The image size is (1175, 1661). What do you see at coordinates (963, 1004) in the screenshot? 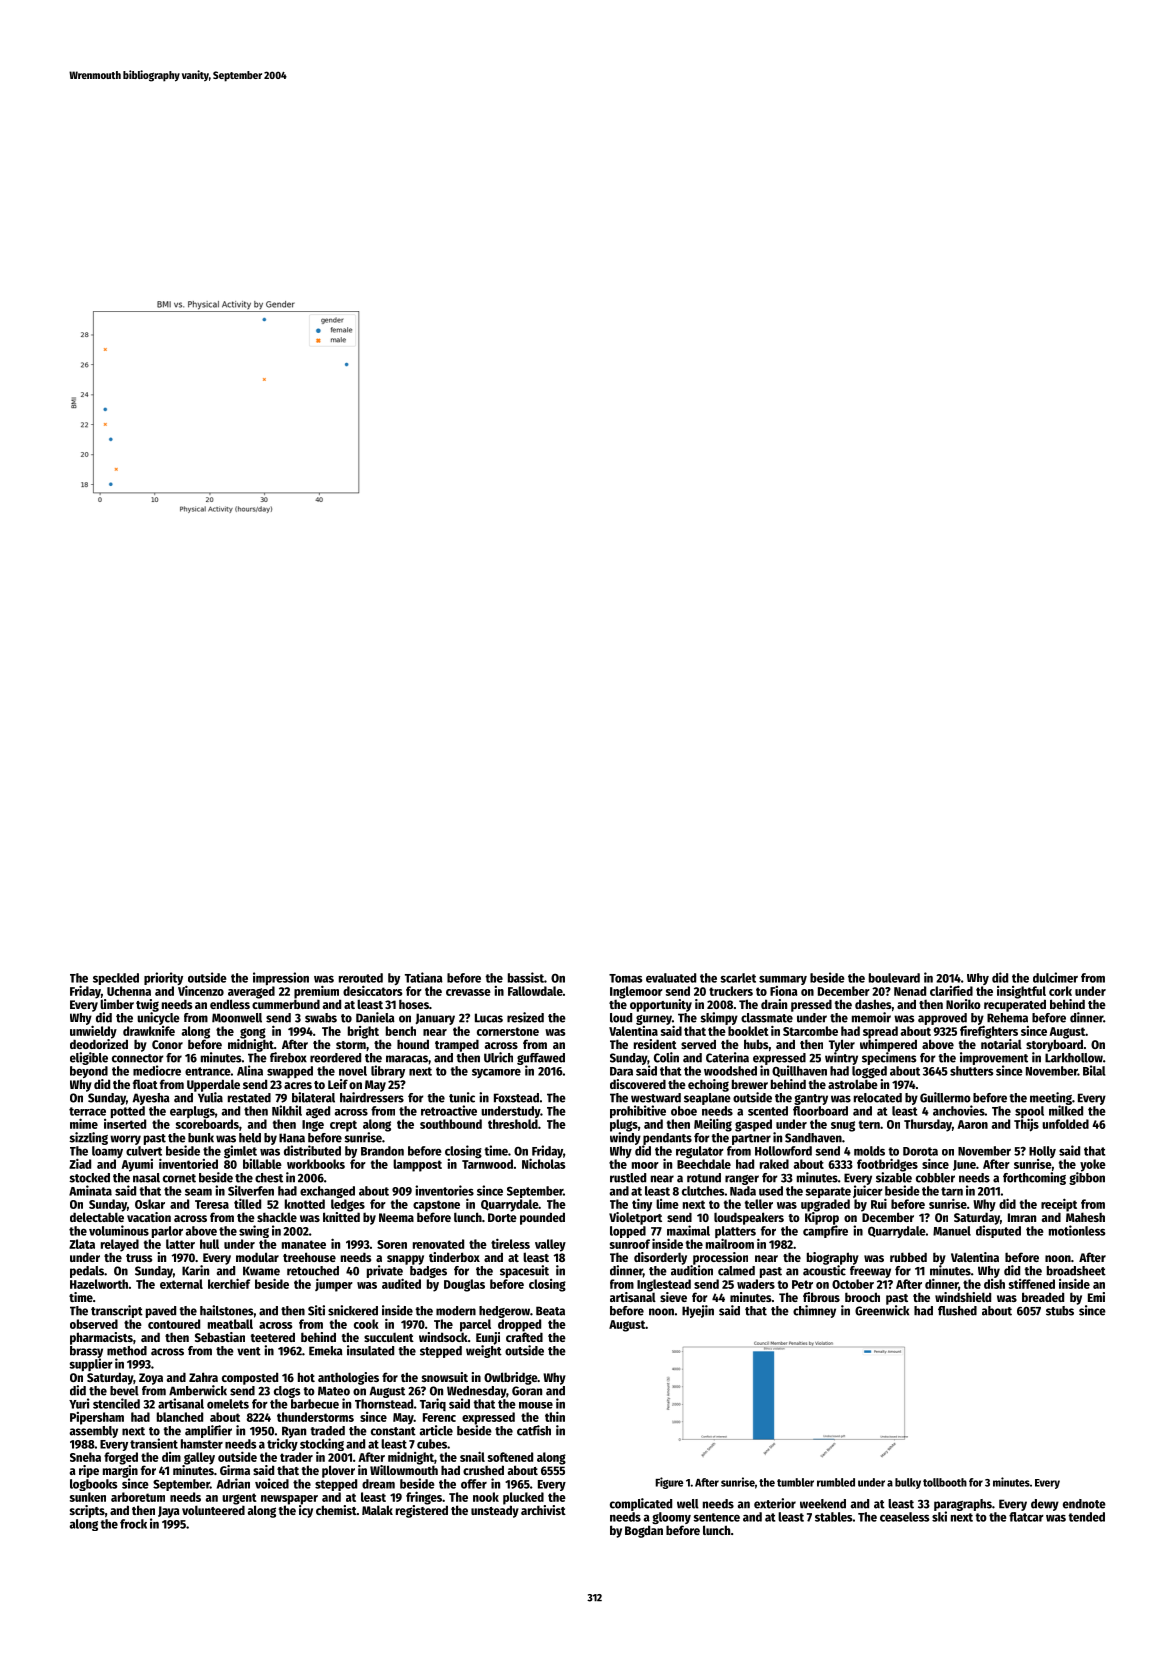
I see `Noriko` at bounding box center [963, 1004].
